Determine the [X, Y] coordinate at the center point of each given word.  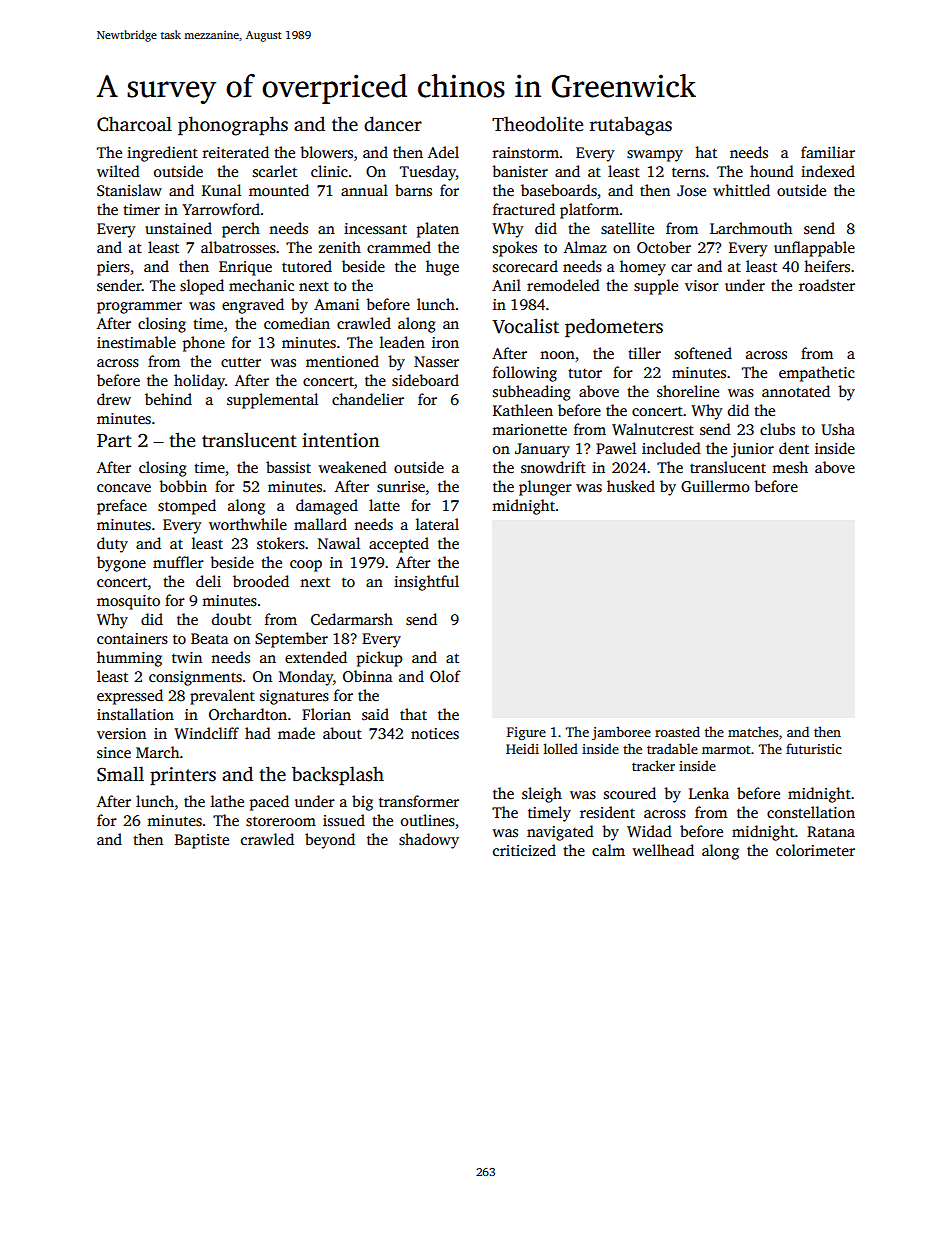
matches [753, 731]
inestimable [136, 342]
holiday [199, 382]
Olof [445, 676]
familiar [828, 152]
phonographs [233, 126]
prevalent [222, 697]
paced [269, 803]
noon [557, 355]
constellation [811, 812]
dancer [393, 124]
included [671, 448]
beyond [330, 841]
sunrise [401, 487]
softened [703, 353]
